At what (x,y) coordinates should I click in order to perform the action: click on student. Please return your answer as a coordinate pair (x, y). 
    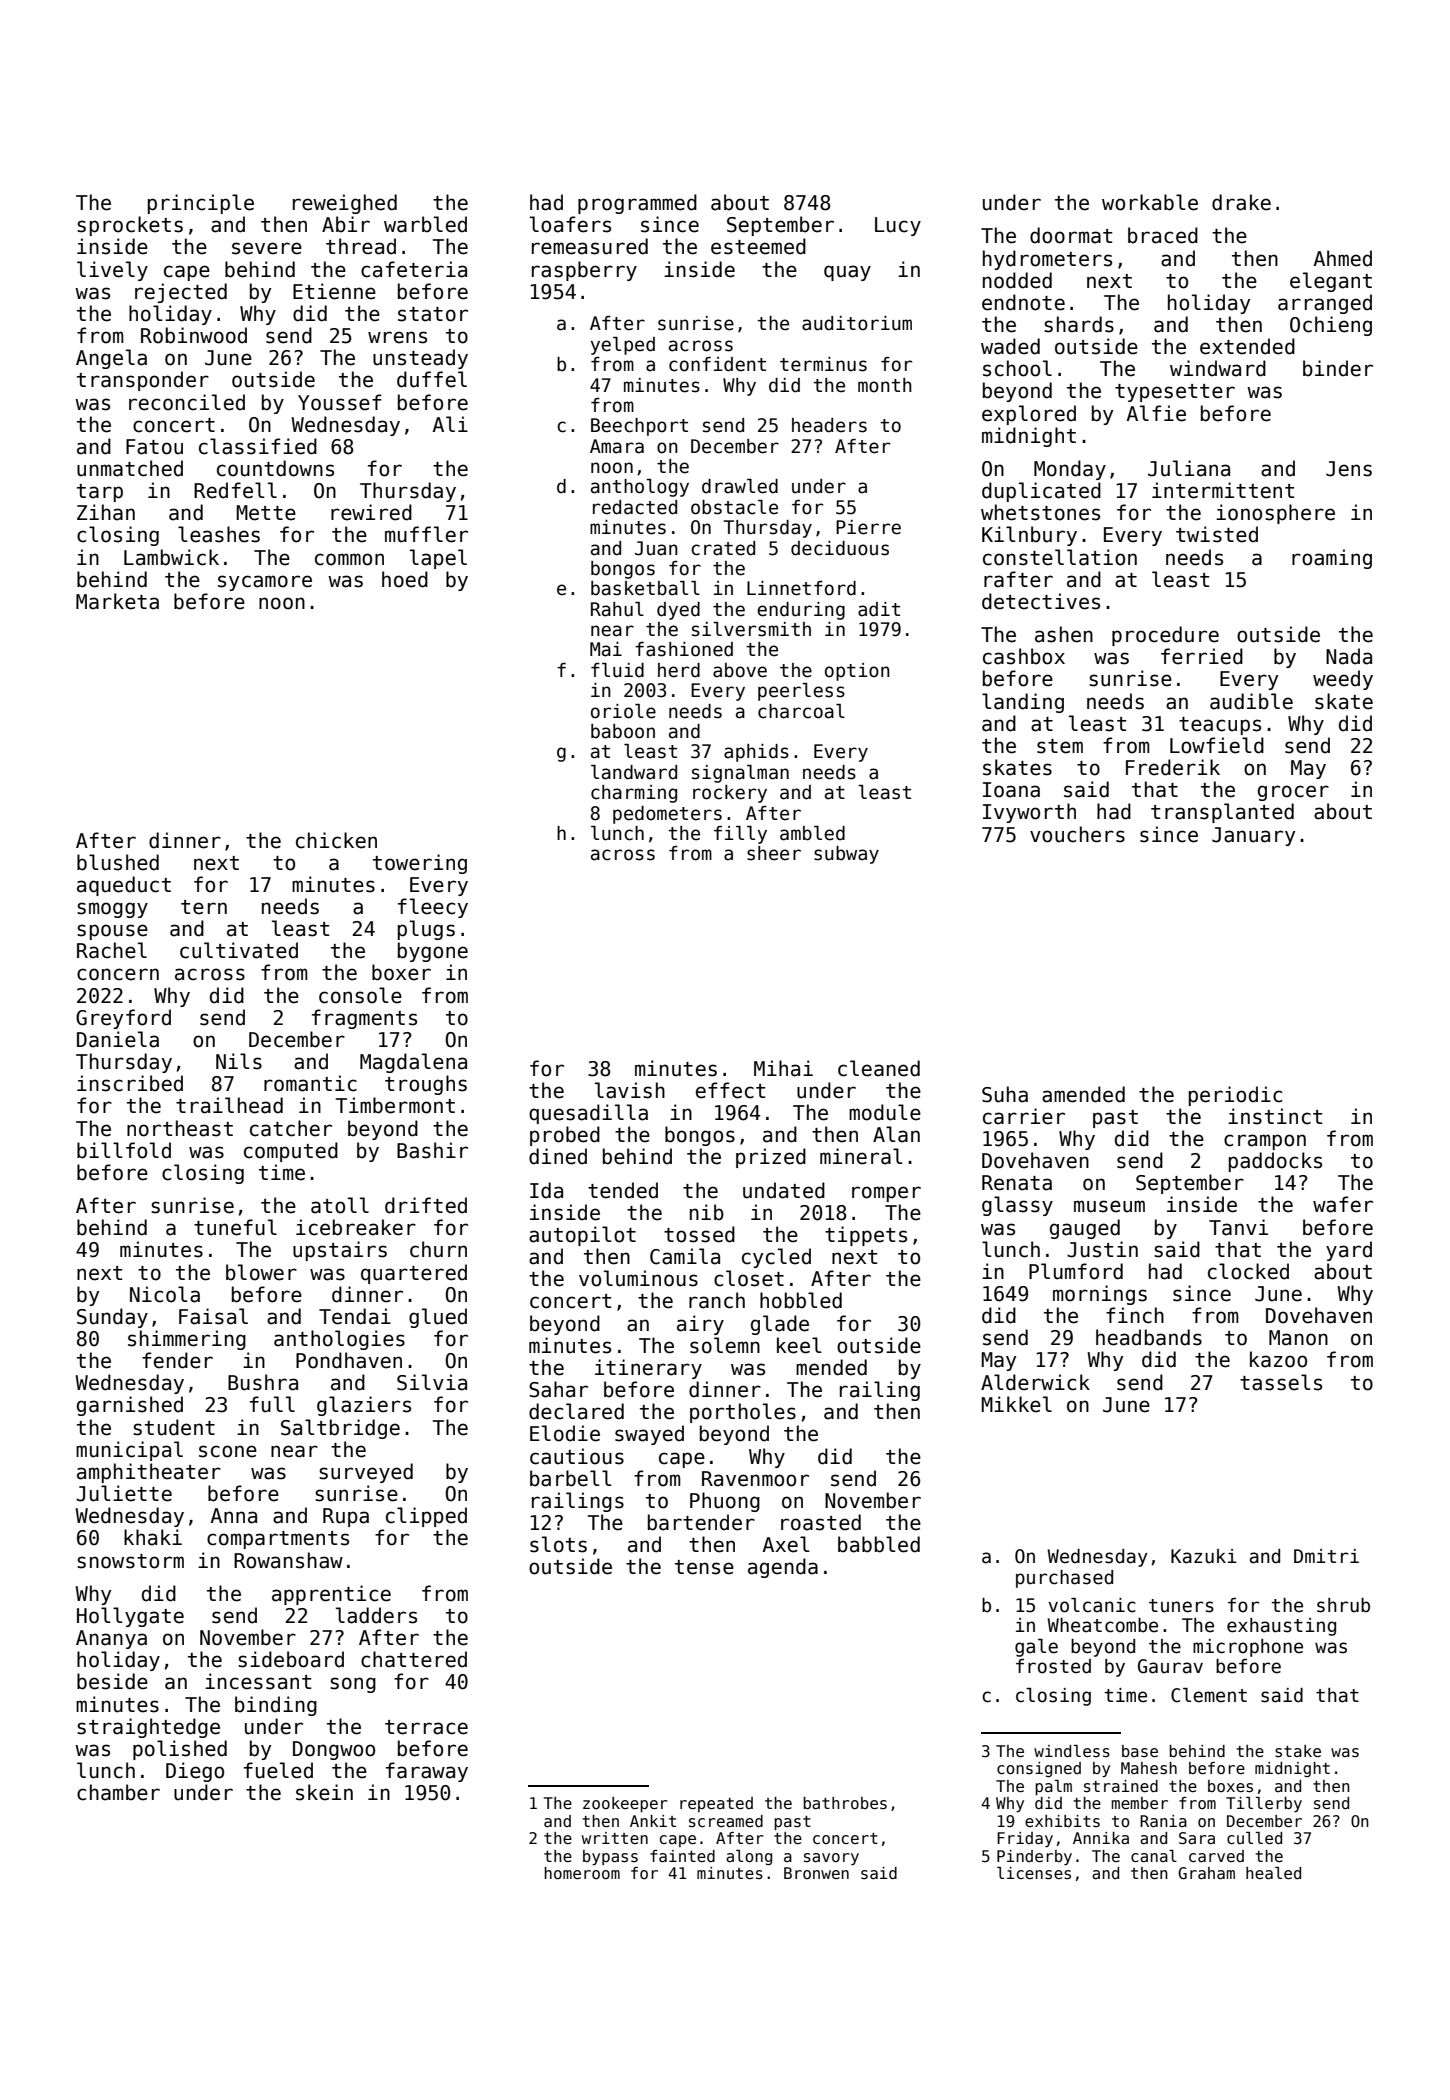
    Looking at the image, I should click on (174, 1427).
